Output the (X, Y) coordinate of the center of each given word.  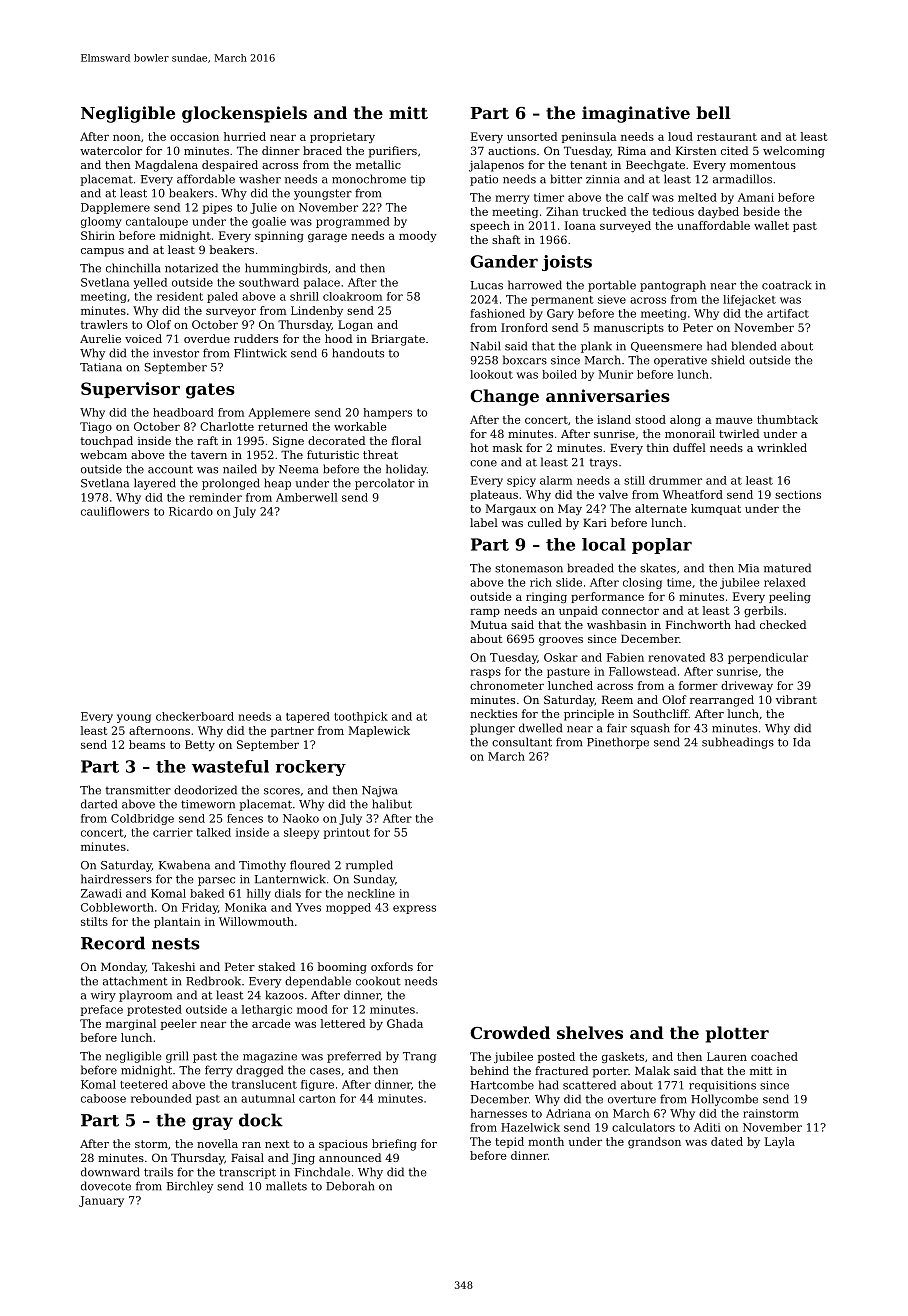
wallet (771, 225)
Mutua (489, 624)
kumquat (716, 509)
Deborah (350, 1186)
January (101, 1201)
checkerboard (195, 716)
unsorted (532, 136)
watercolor (111, 150)
